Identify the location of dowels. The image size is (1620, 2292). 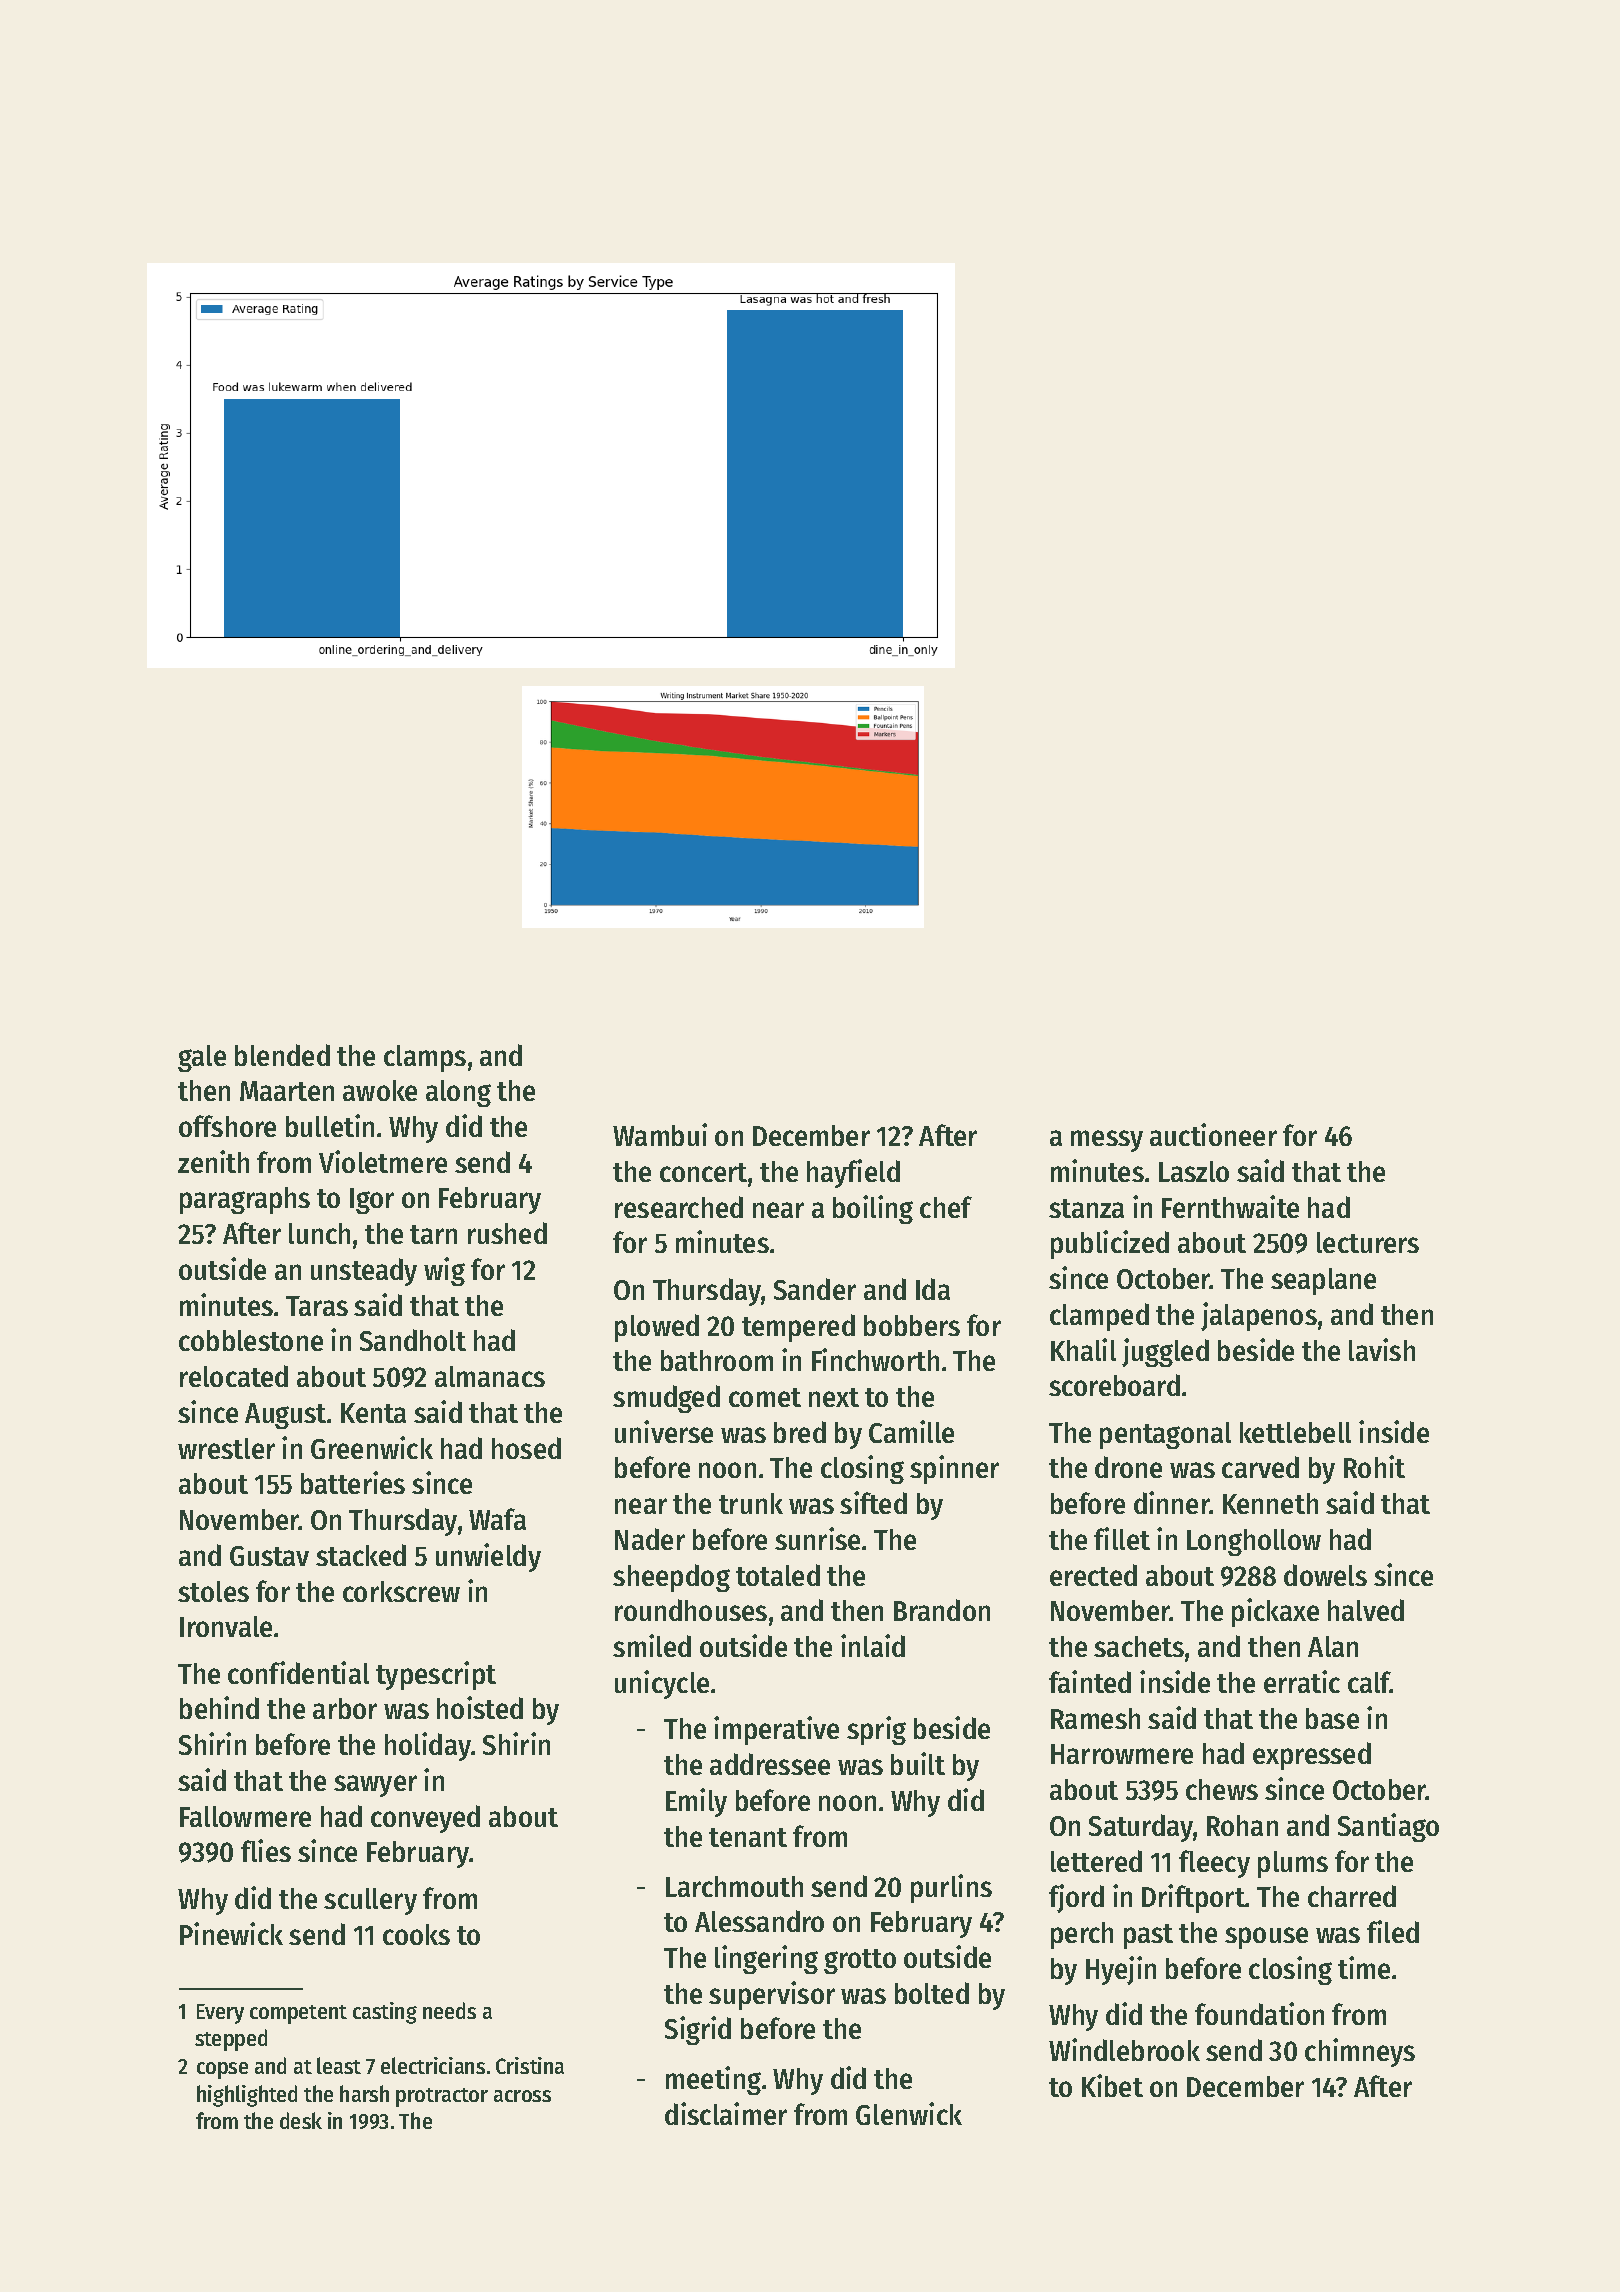
(1325, 1575).
